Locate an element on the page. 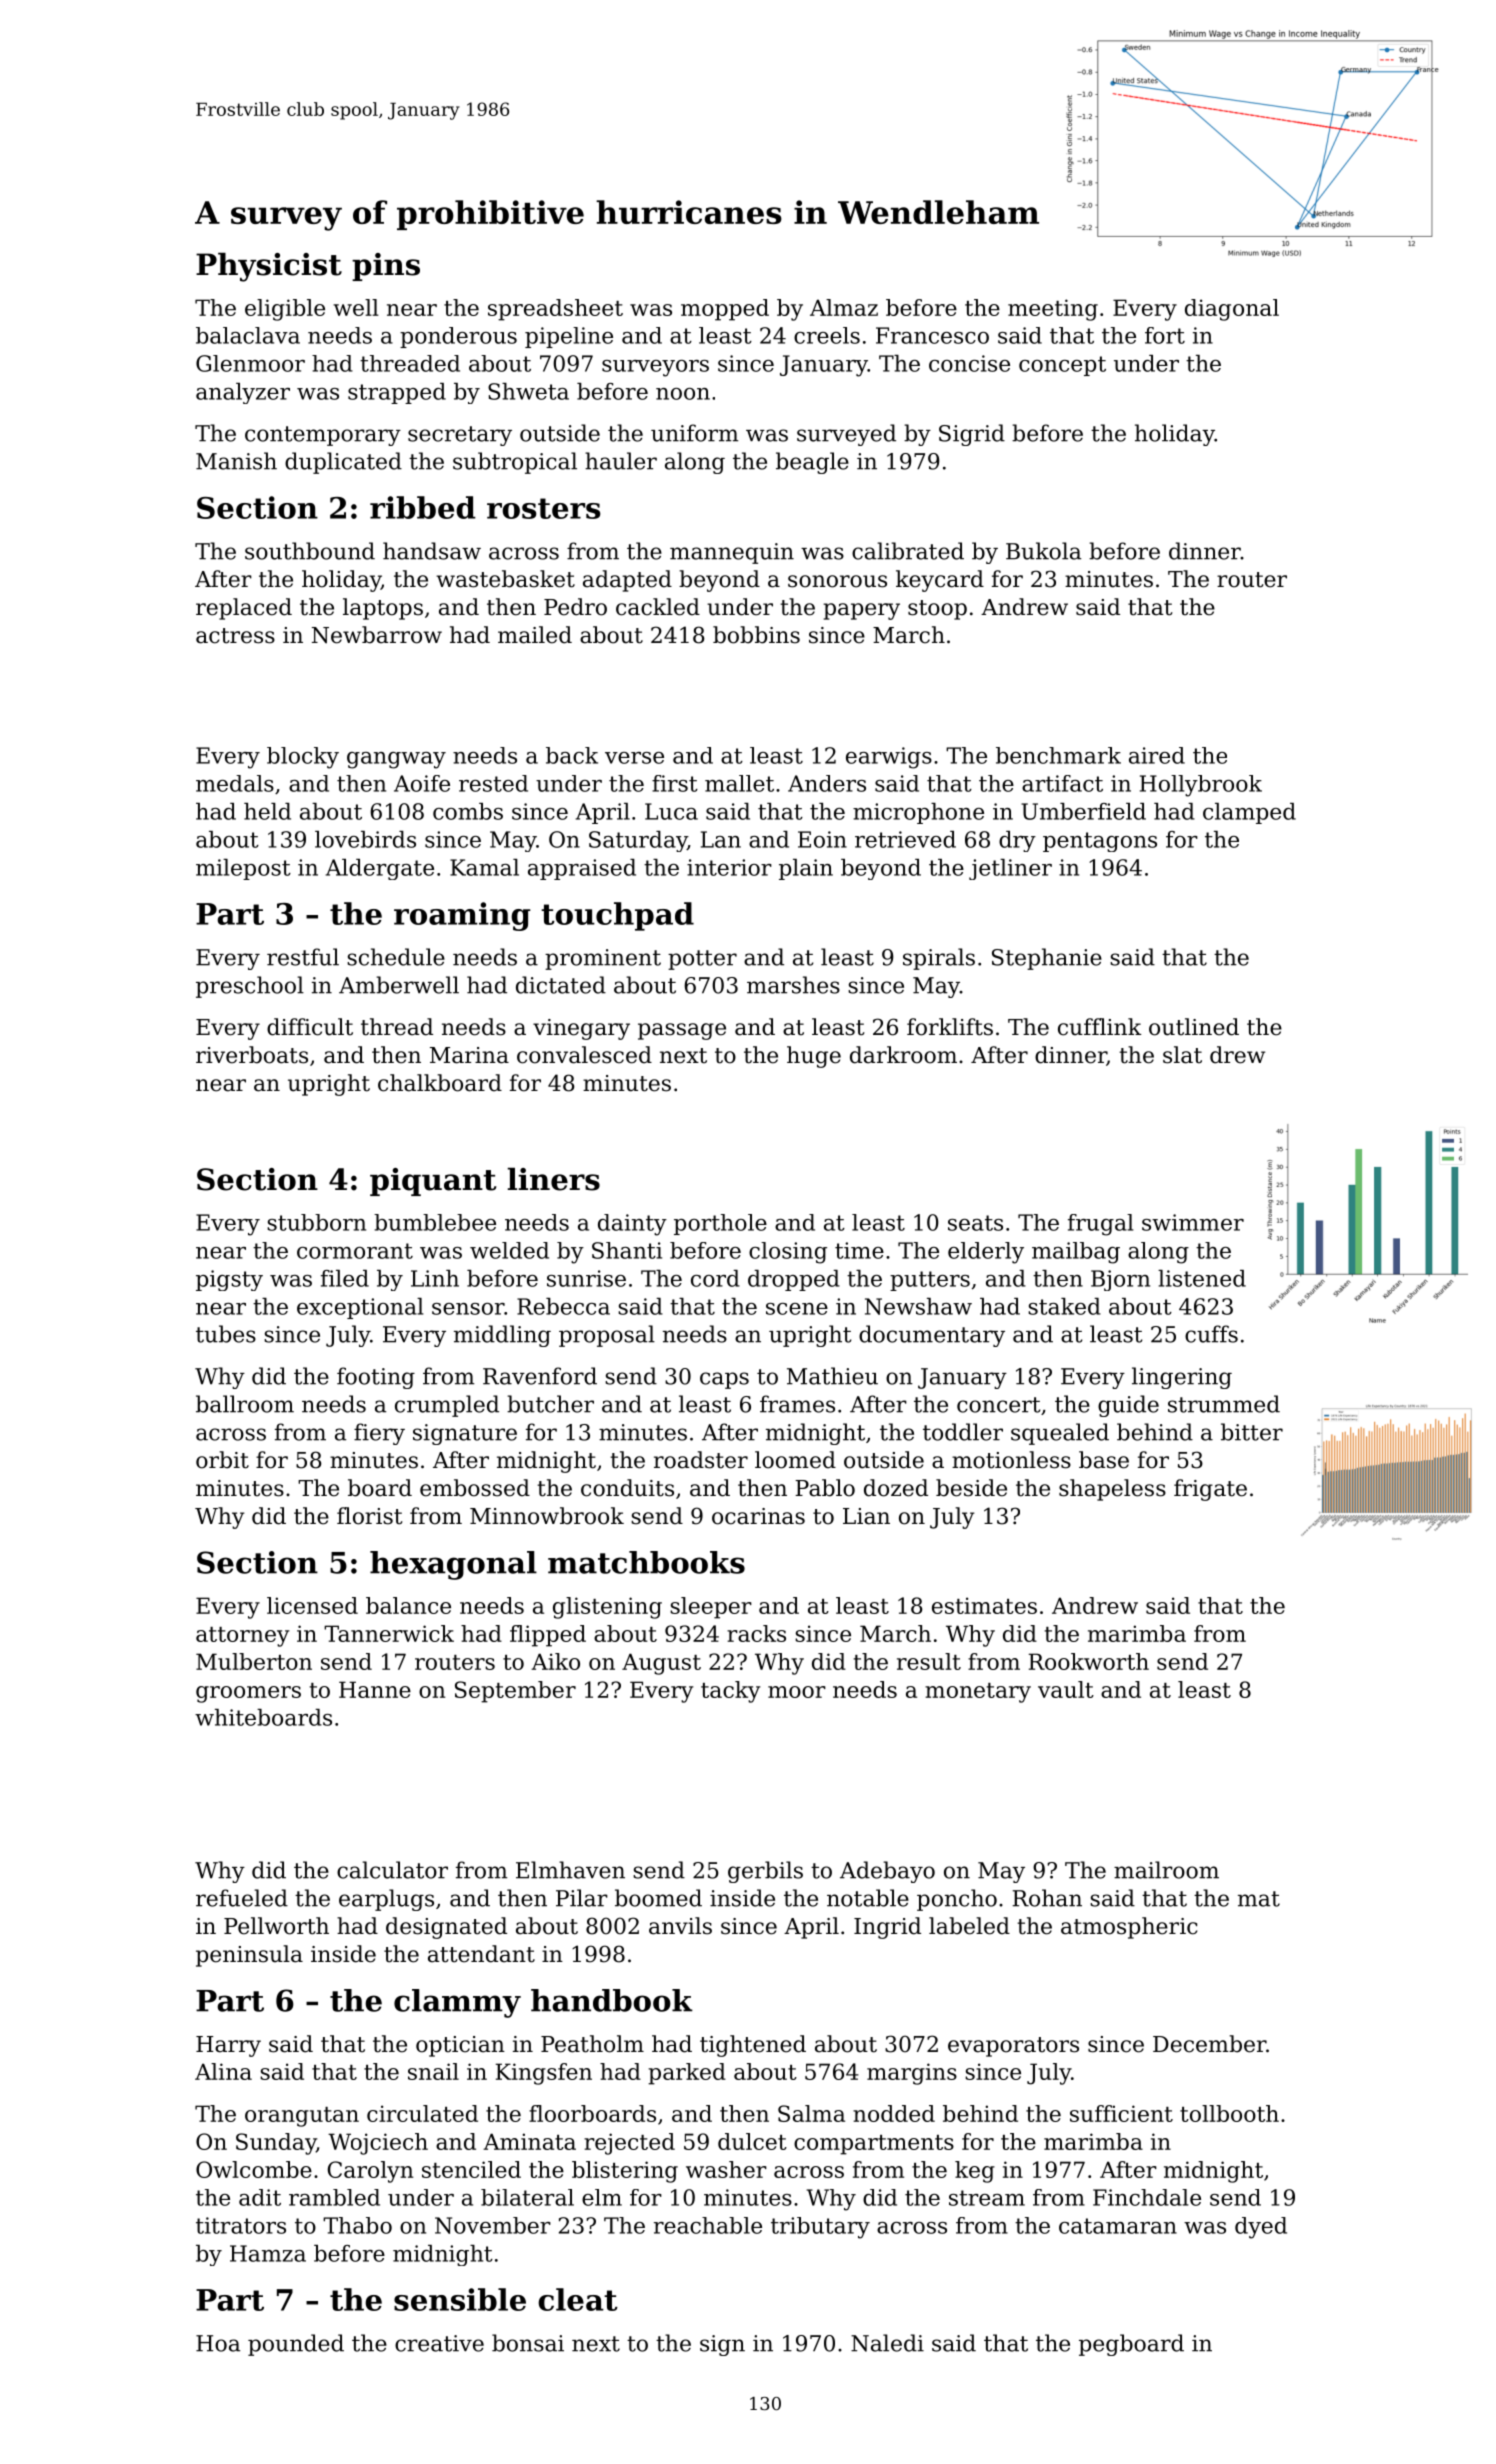 The height and width of the page is (2464, 1496). medals is located at coordinates (235, 783).
